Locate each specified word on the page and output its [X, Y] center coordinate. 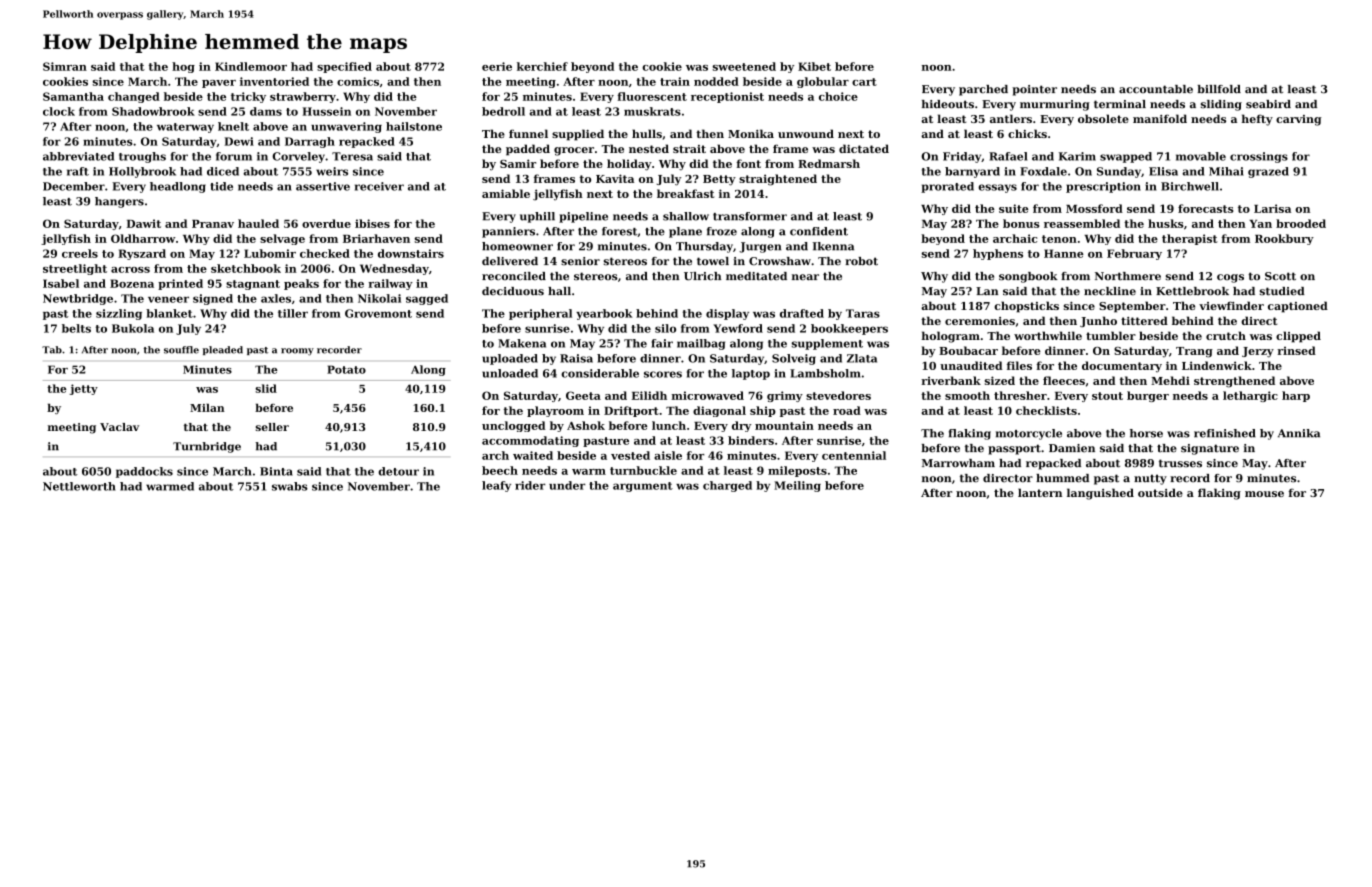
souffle [181, 350]
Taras [863, 313]
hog [183, 67]
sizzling [119, 314]
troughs [142, 157]
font [748, 163]
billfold [1219, 89]
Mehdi [1170, 380]
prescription [1103, 187]
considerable [600, 373]
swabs [290, 486]
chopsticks [1026, 307]
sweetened [744, 66]
